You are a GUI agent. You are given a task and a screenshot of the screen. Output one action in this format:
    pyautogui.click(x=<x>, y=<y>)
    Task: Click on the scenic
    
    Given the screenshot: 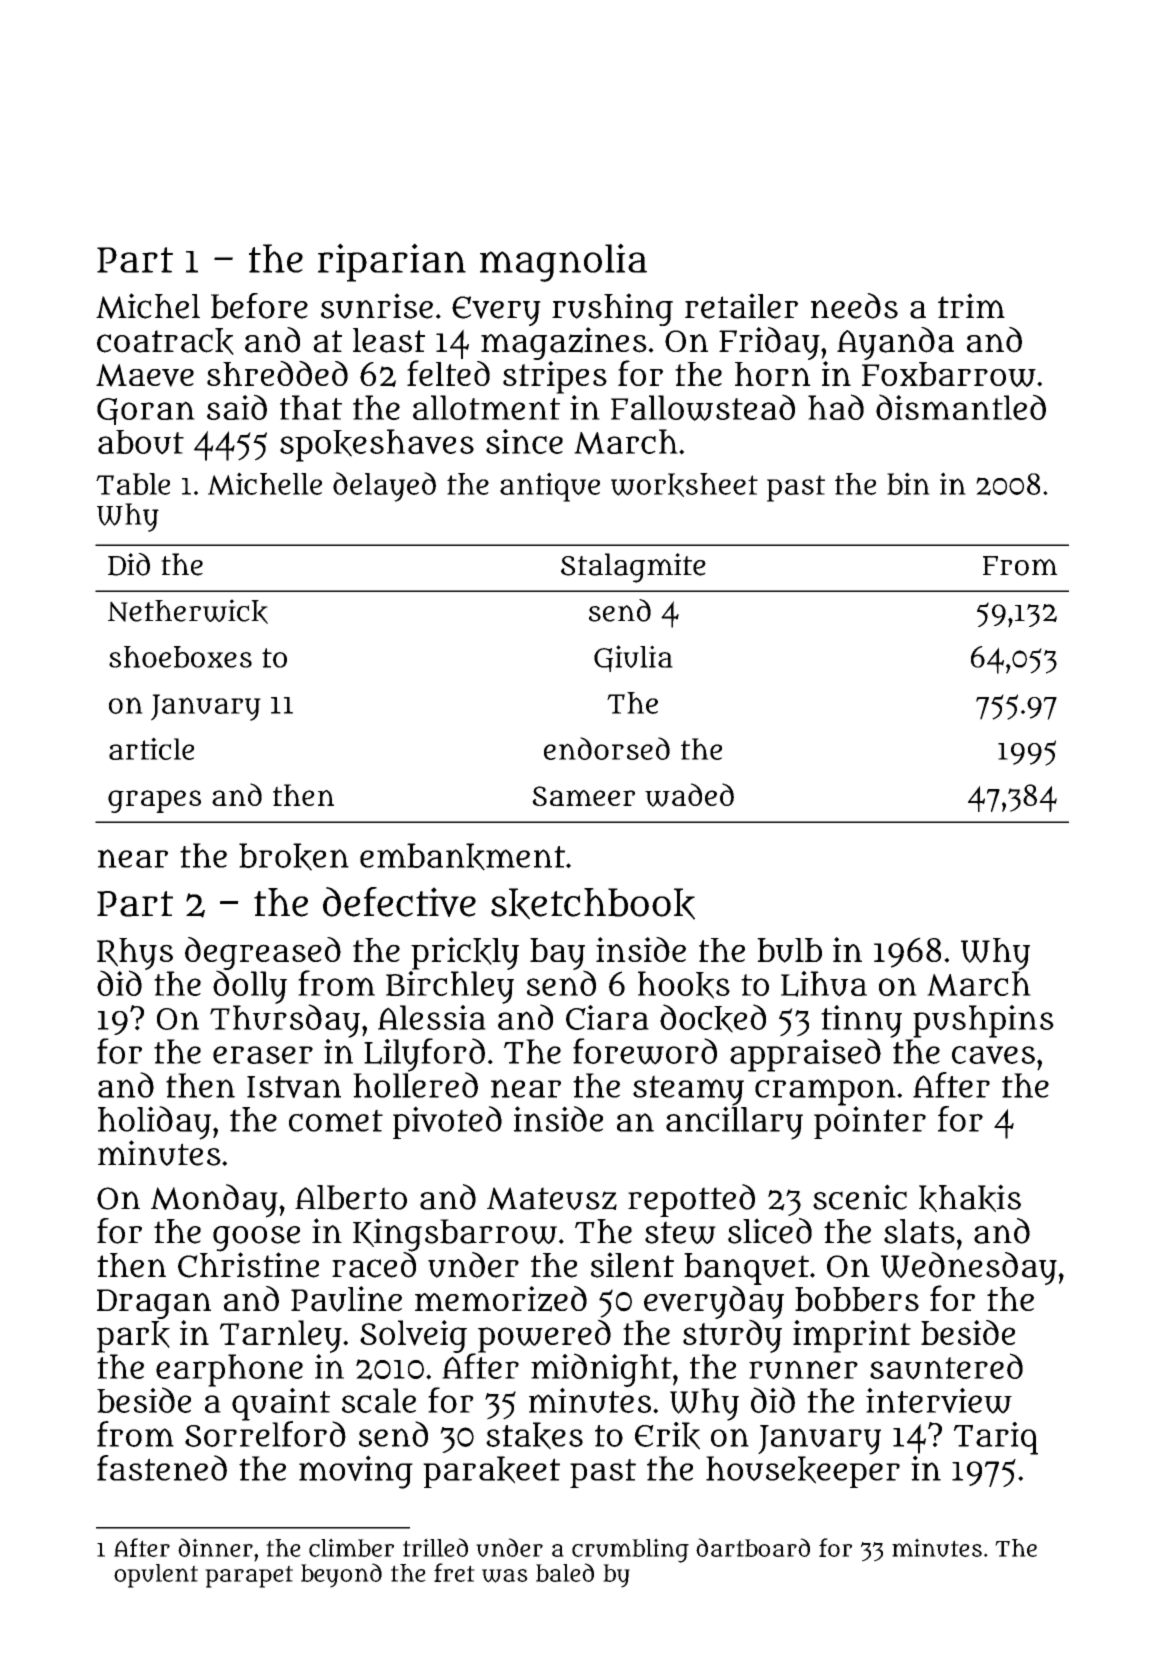 What is the action you would take?
    pyautogui.click(x=860, y=1197)
